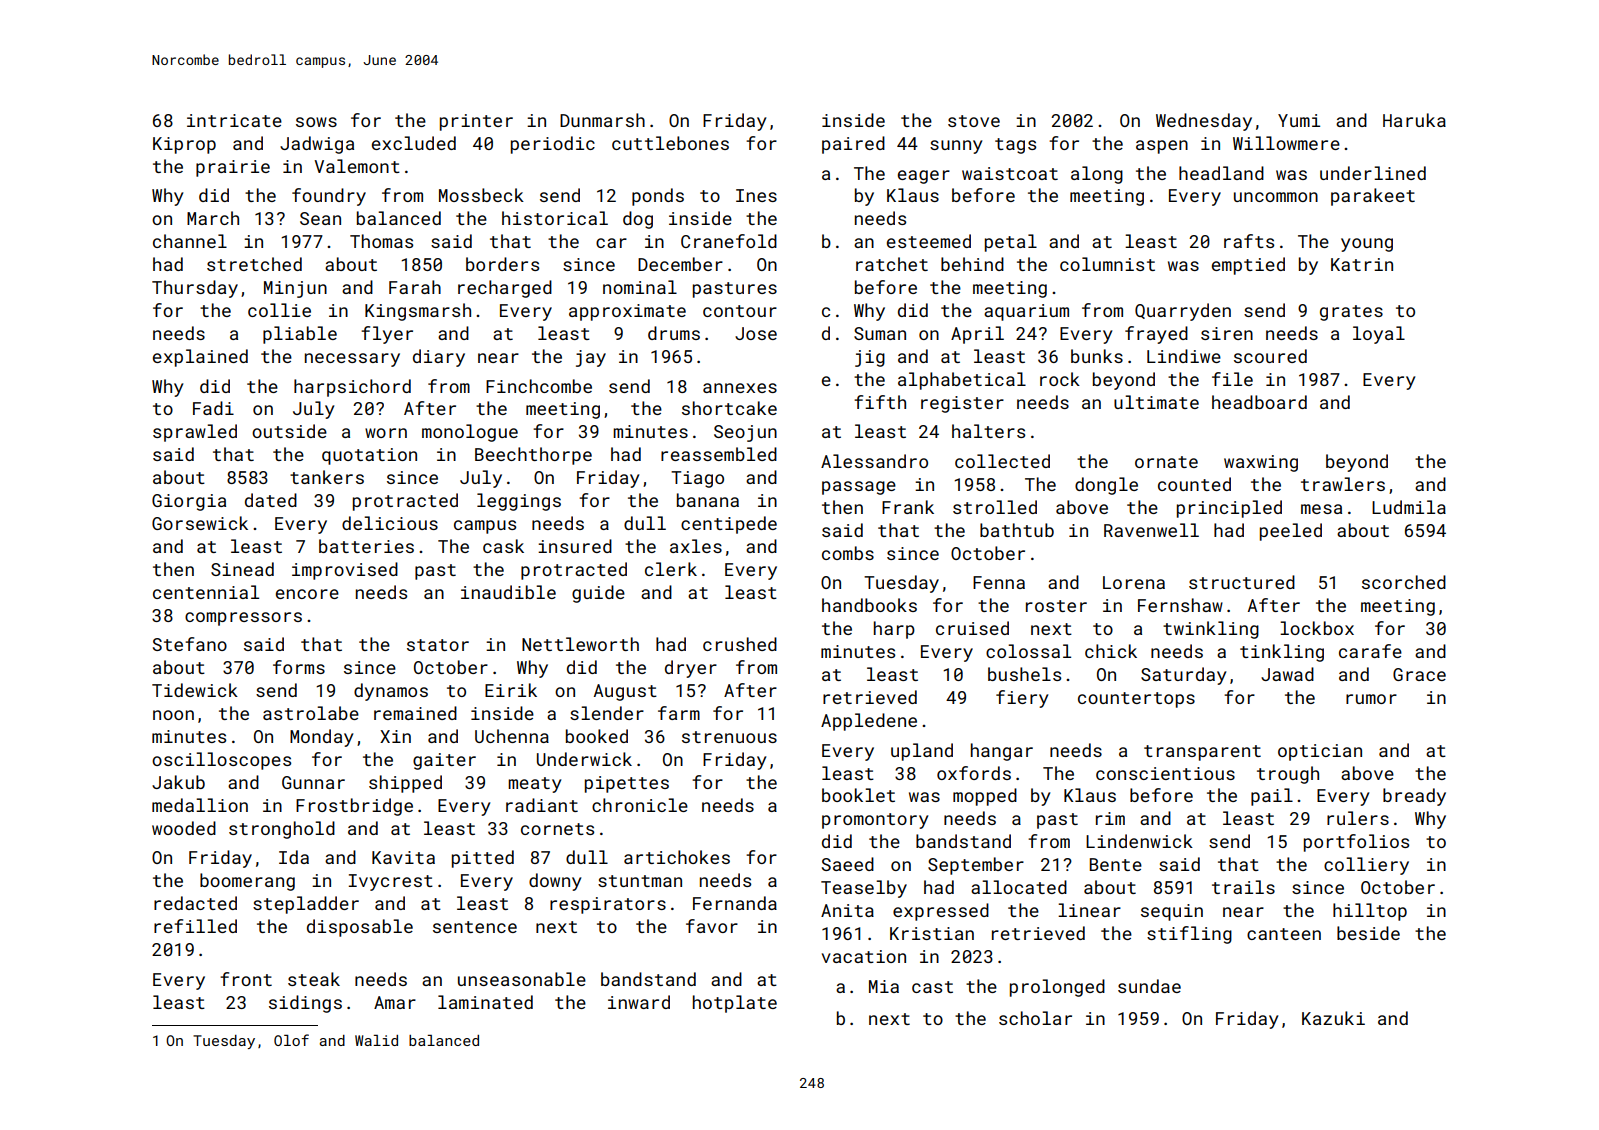  Describe the element at coordinates (1414, 120) in the screenshot. I see `Haruka` at that location.
